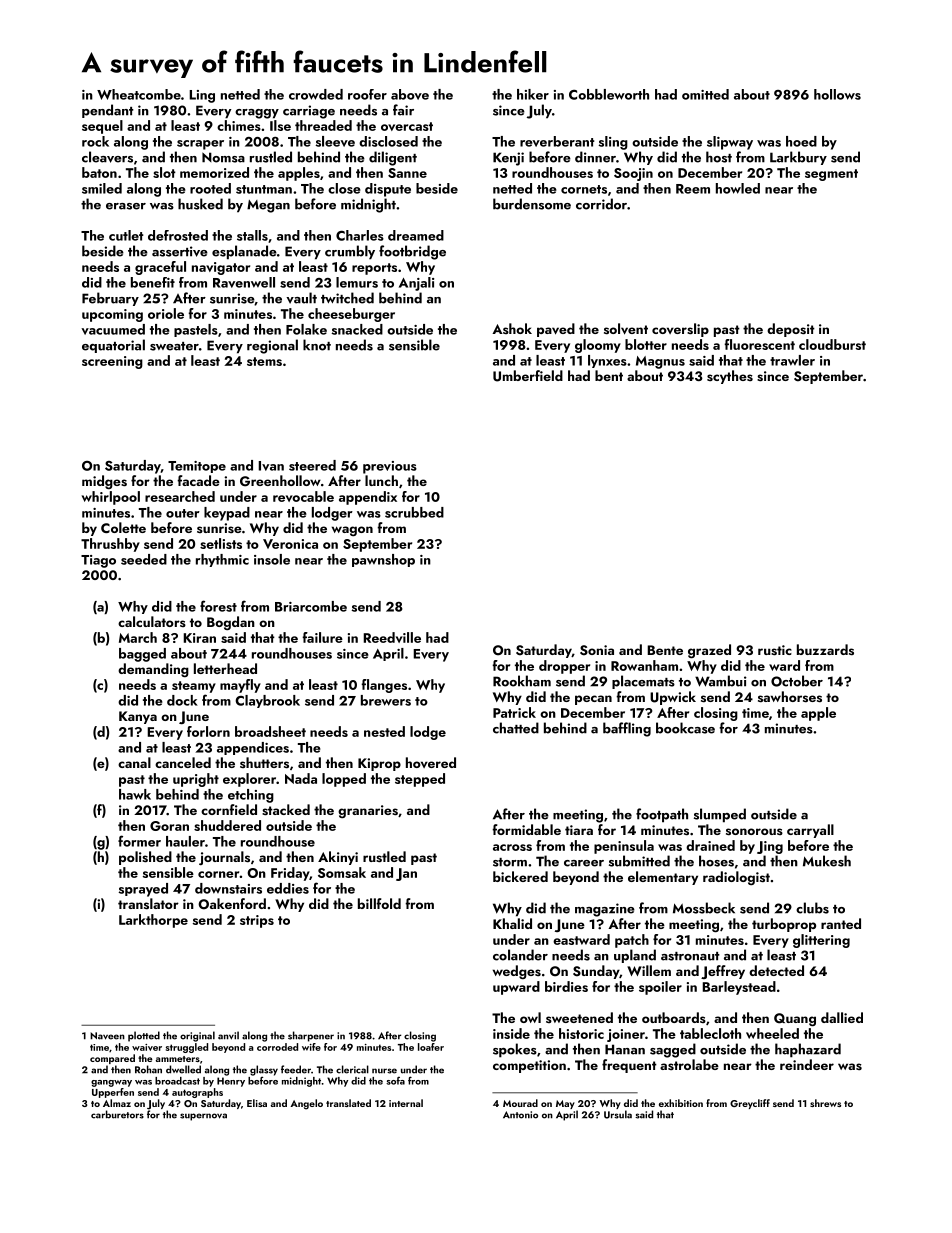  Describe the element at coordinates (792, 360) in the page. I see `trawler` at that location.
